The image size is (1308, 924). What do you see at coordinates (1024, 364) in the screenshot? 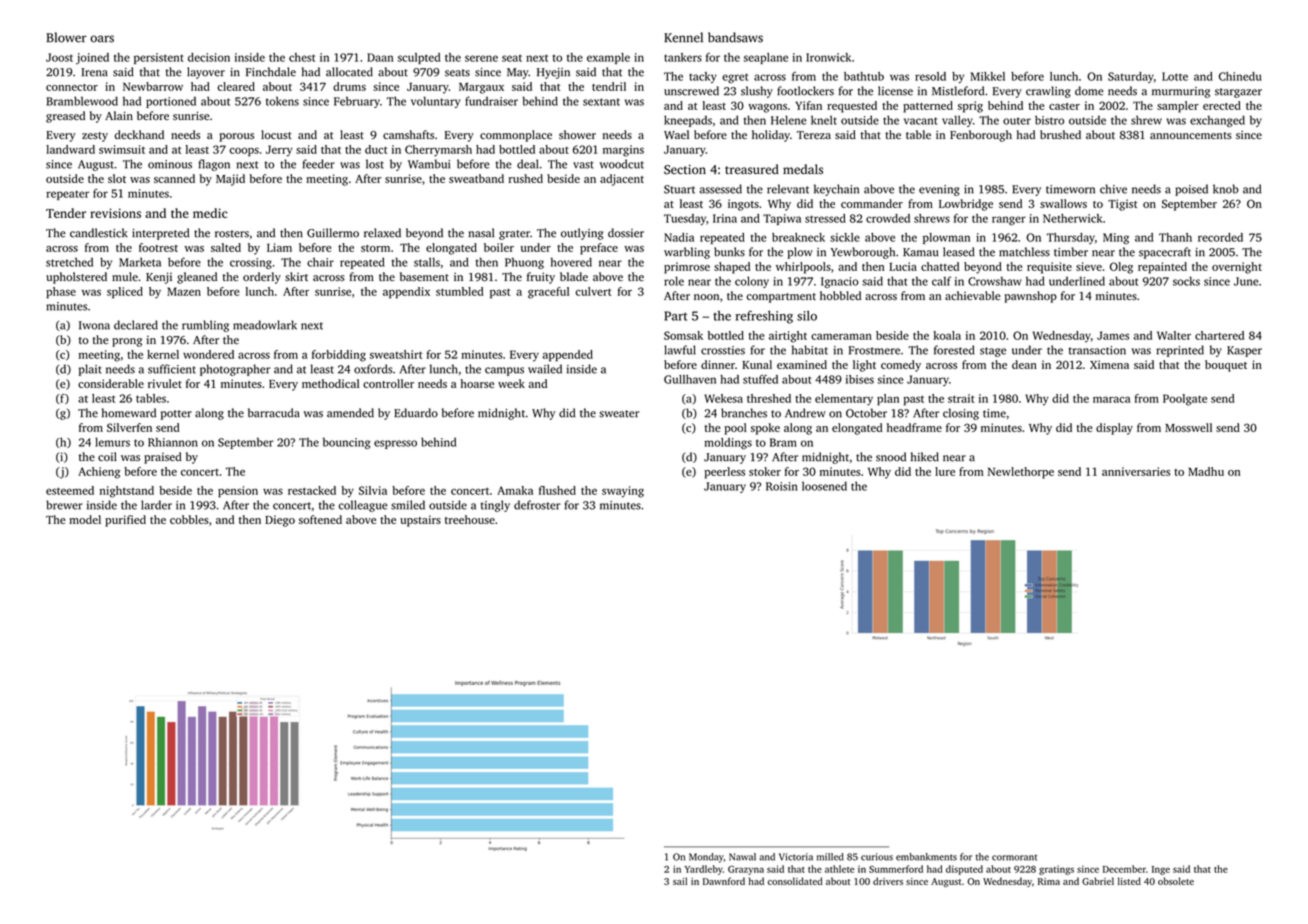
I see `dean` at bounding box center [1024, 364].
